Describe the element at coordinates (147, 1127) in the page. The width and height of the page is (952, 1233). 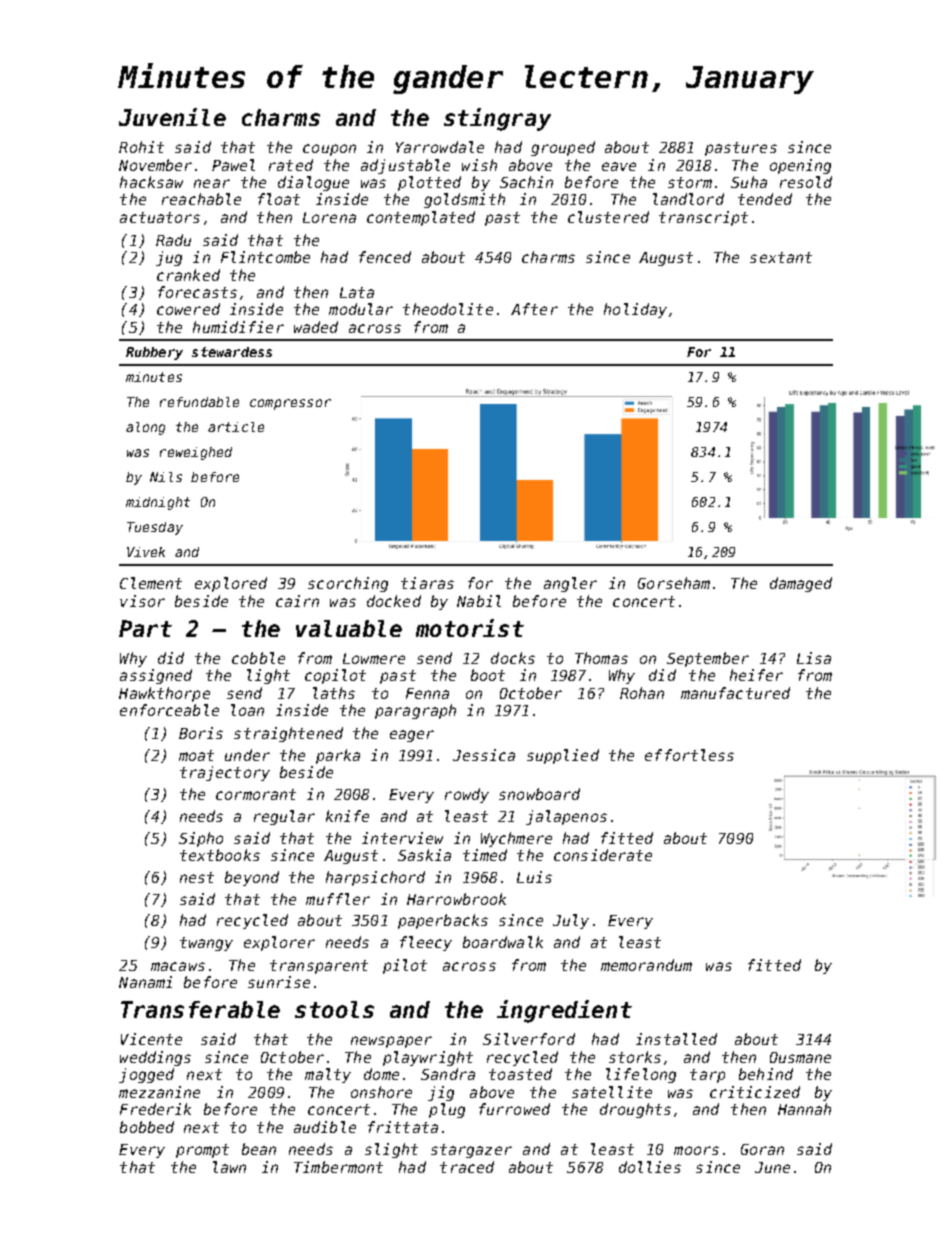
I see `bobbed` at that location.
